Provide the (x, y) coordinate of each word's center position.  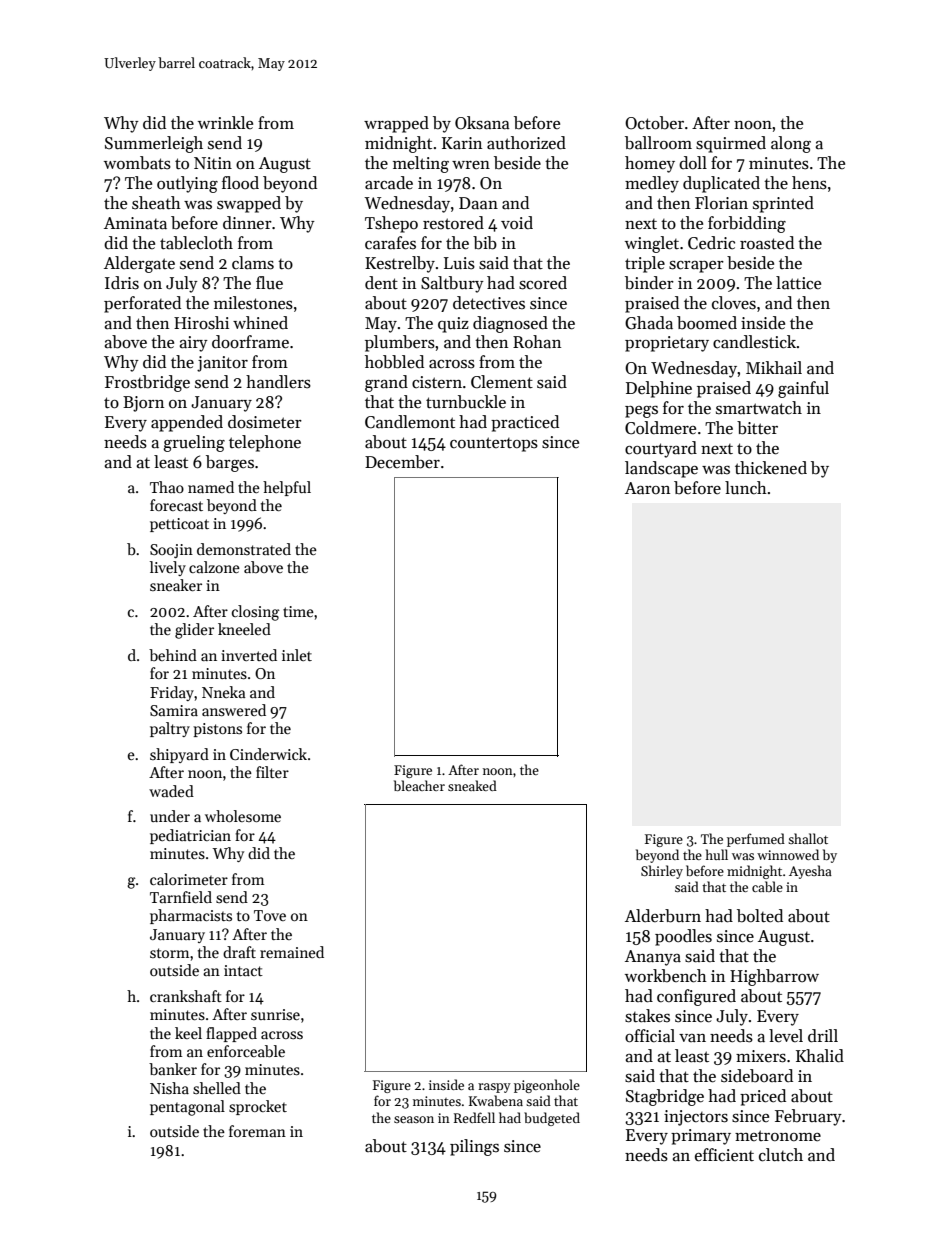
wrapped (396, 124)
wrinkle (225, 122)
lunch (746, 488)
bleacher (419, 785)
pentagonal (187, 1108)
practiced (525, 423)
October (654, 123)
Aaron (647, 488)
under (170, 816)
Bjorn (143, 404)
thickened (771, 468)
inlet (297, 655)
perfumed (756, 840)
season (414, 1119)
